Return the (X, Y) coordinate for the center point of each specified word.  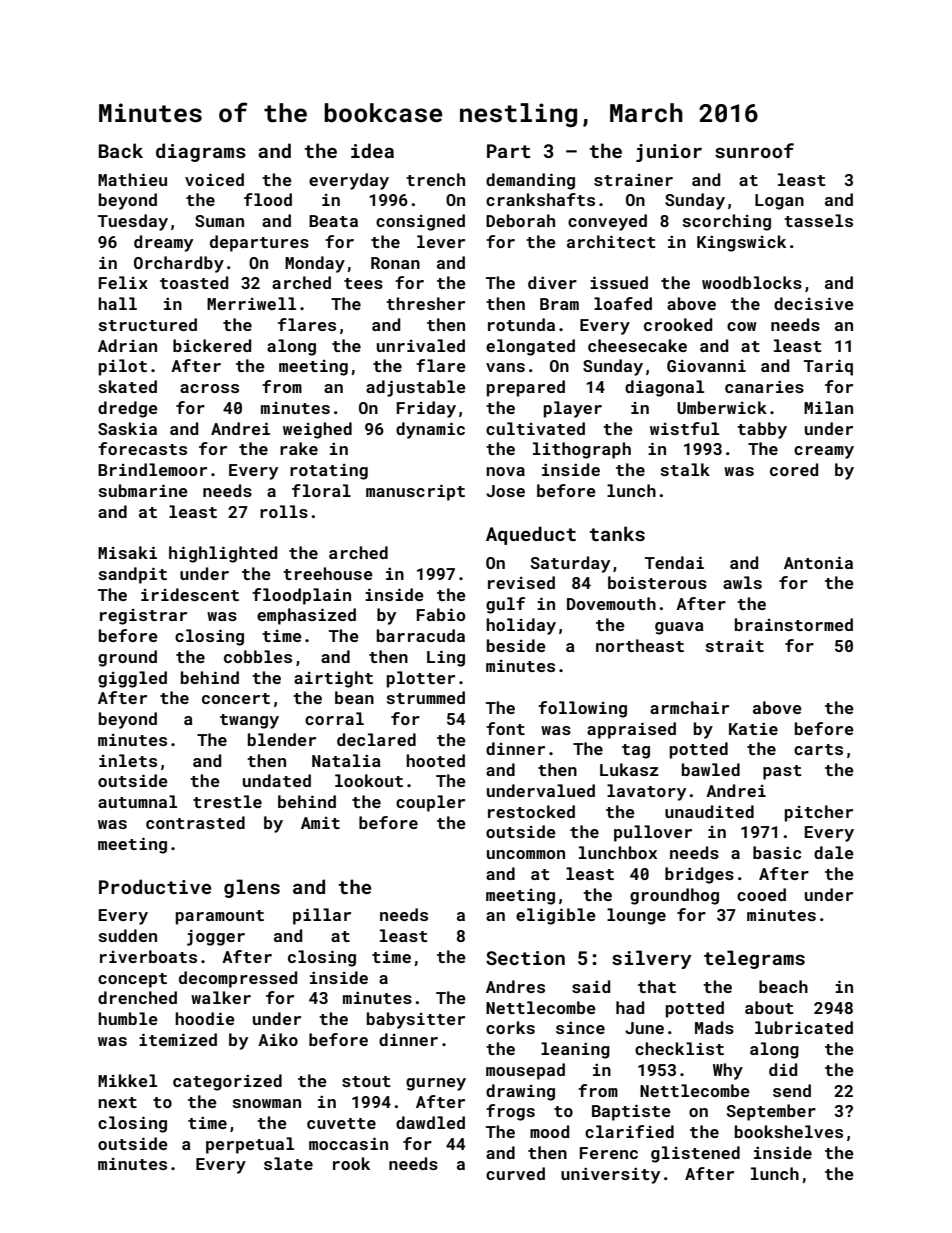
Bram (559, 304)
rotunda (521, 324)
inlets (128, 760)
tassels (818, 220)
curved (515, 1173)
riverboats (148, 956)
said (591, 986)
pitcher (819, 813)
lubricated (804, 1027)
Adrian (127, 345)
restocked (531, 811)
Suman (219, 221)
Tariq (828, 367)
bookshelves (789, 1131)
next (117, 1102)
